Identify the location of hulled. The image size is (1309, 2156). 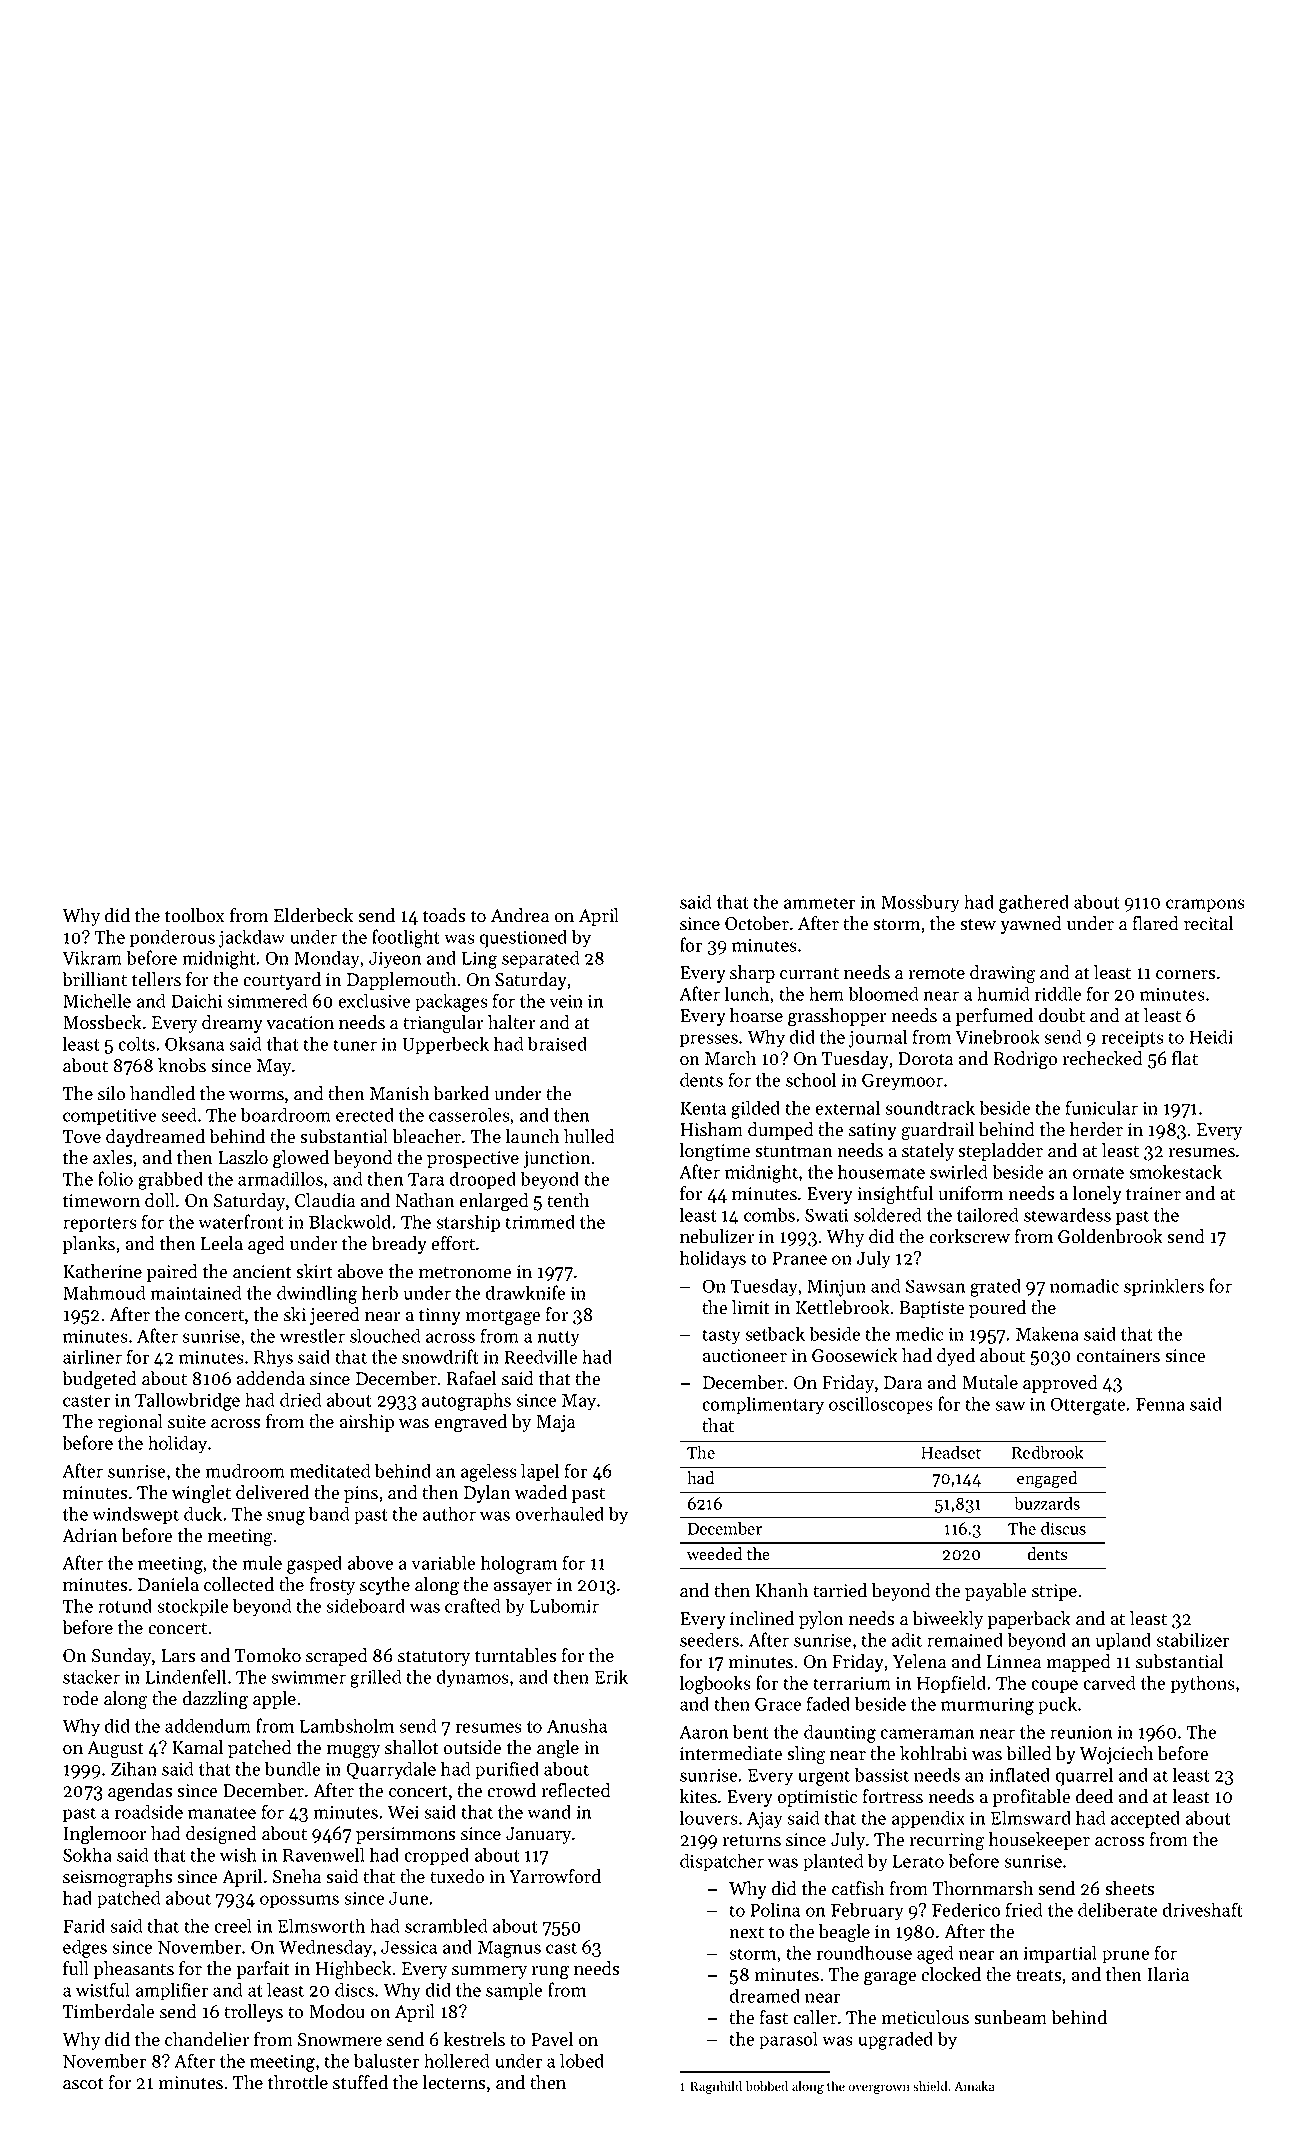
(589, 1136).
